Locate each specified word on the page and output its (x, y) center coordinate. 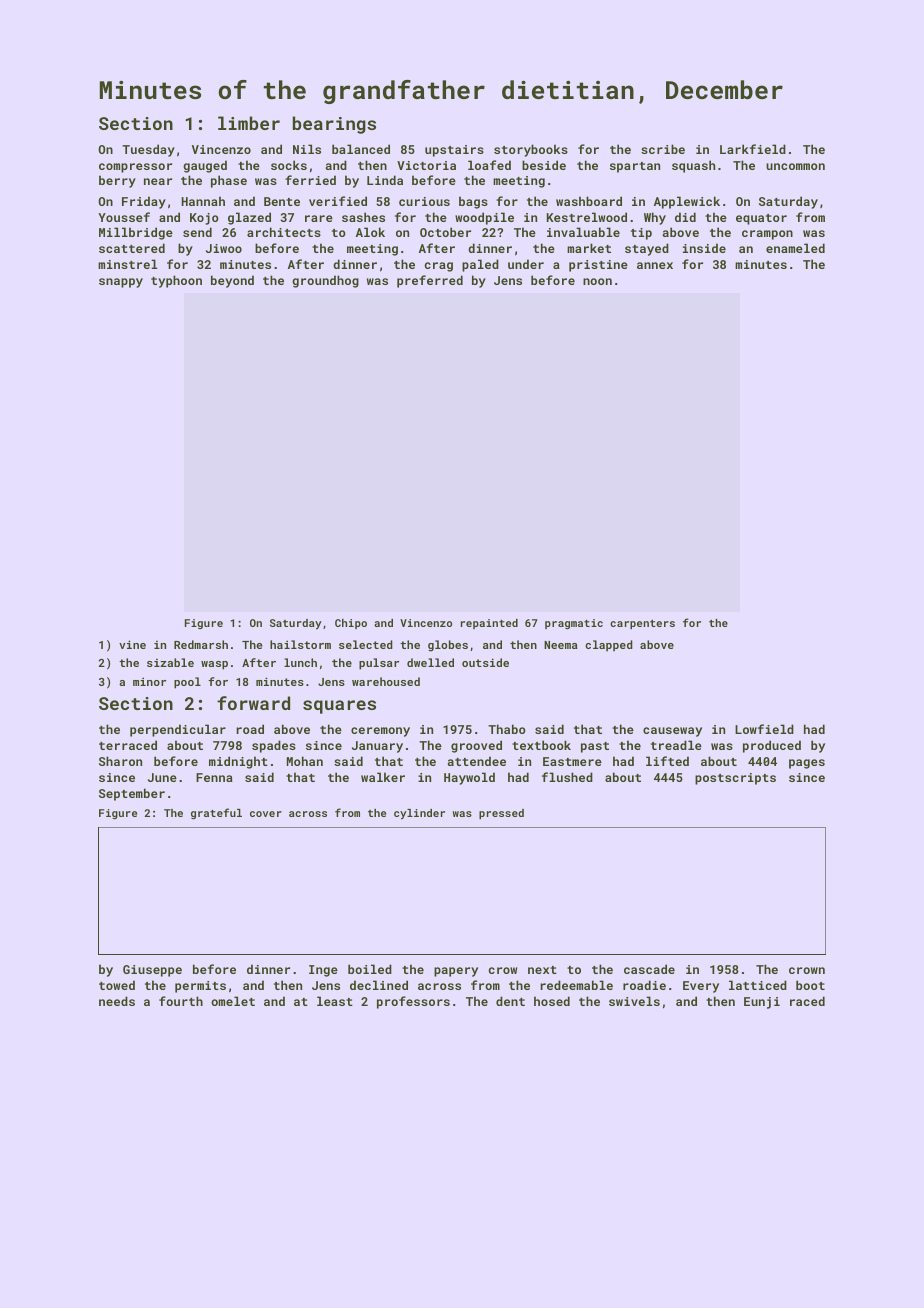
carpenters (642, 624)
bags (473, 202)
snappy (121, 283)
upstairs (454, 151)
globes (448, 646)
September (132, 794)
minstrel (128, 264)
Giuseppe (152, 971)
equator (761, 219)
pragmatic (574, 624)
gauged (205, 166)
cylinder (419, 814)
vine (132, 644)
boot (810, 985)
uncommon (795, 166)
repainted (489, 624)
